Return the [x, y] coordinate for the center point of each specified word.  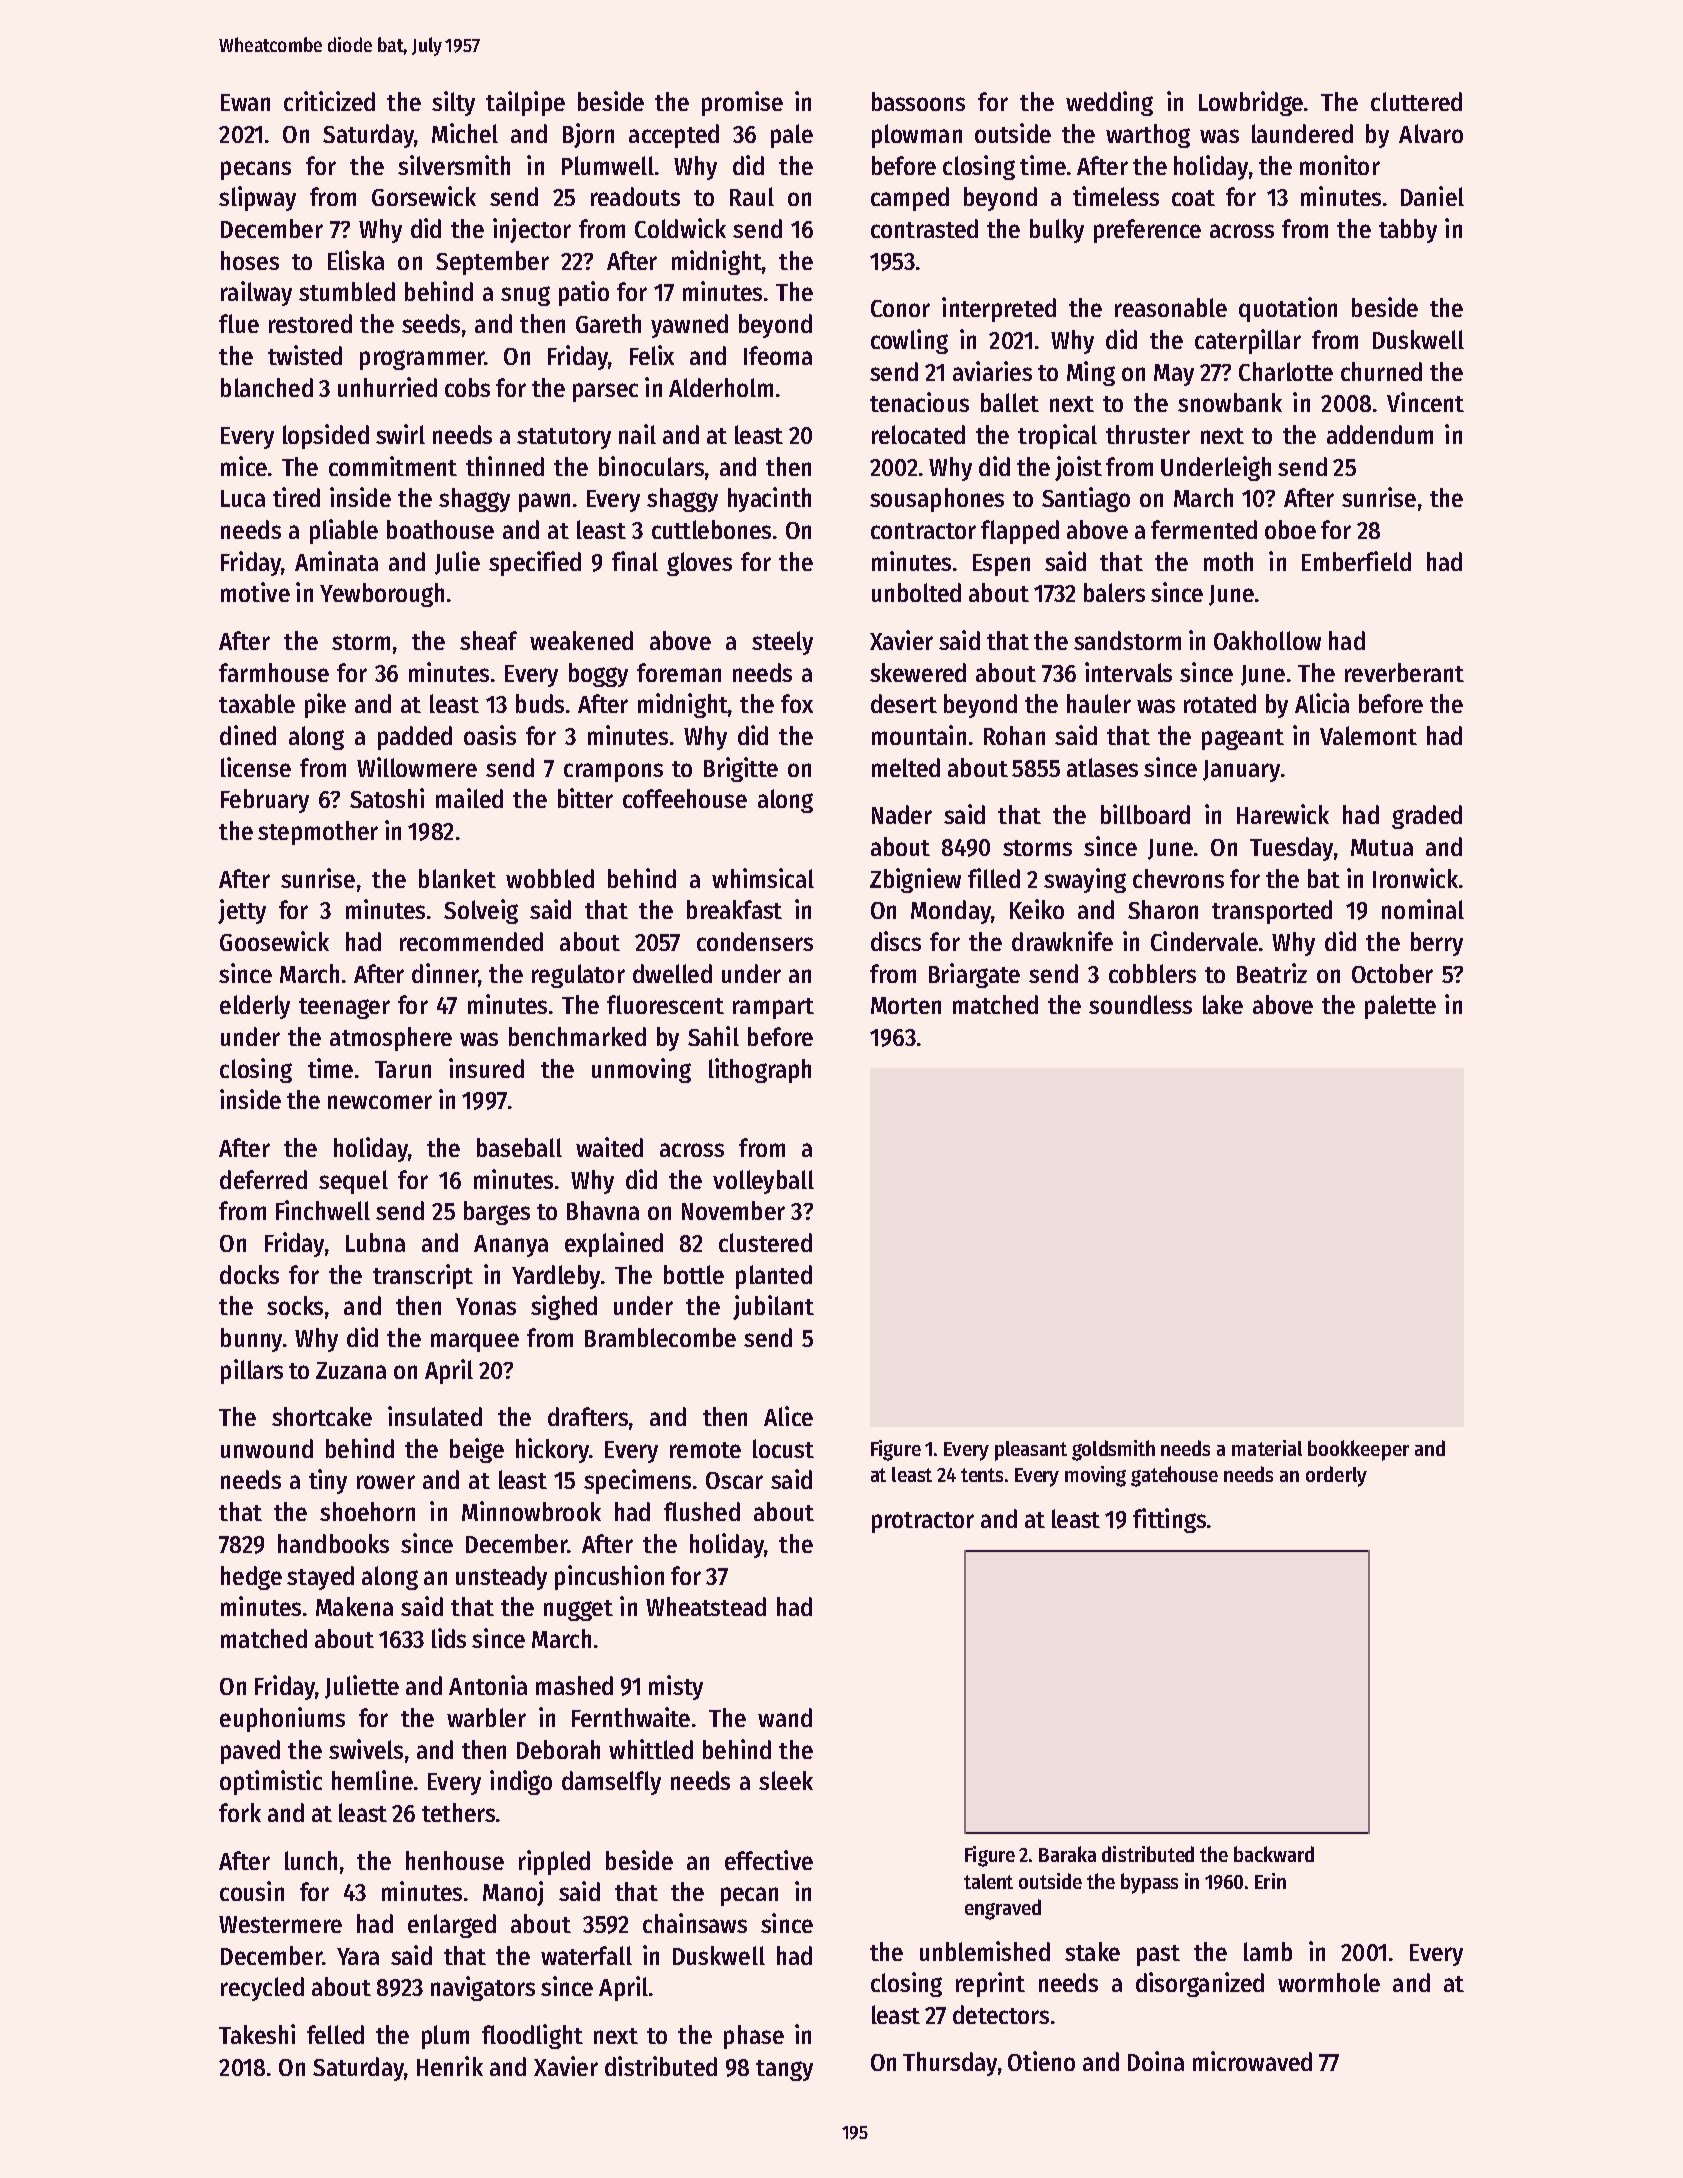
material [1267, 1448]
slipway [257, 198]
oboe [1290, 529]
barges [497, 1213]
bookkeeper [1358, 1450]
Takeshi [257, 2034]
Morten [906, 1005]
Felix [652, 355]
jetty [242, 911]
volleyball [763, 1182]
